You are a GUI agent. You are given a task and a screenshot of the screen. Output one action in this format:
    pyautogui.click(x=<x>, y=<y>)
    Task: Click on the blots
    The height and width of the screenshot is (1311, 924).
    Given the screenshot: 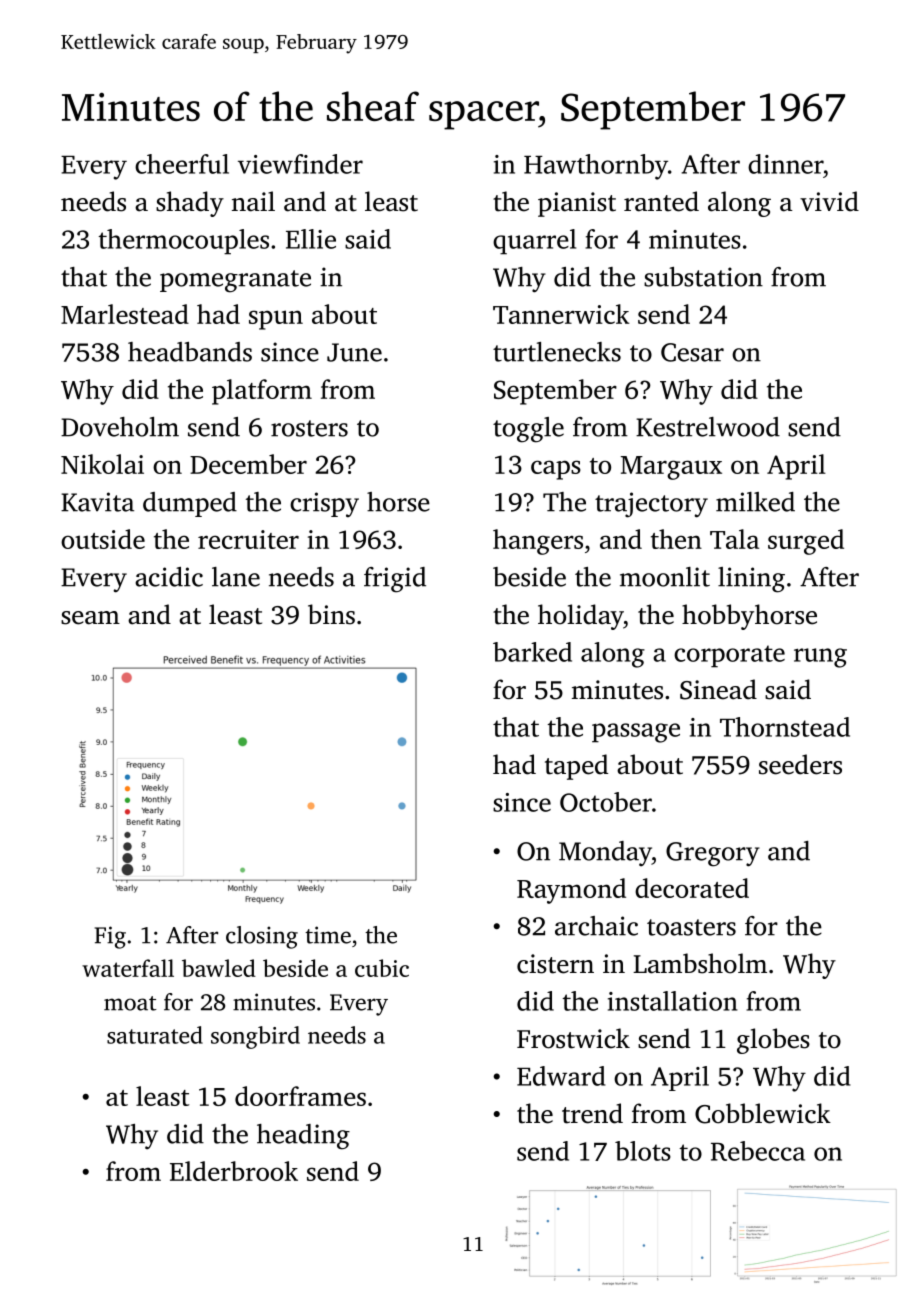 What is the action you would take?
    pyautogui.click(x=643, y=1151)
